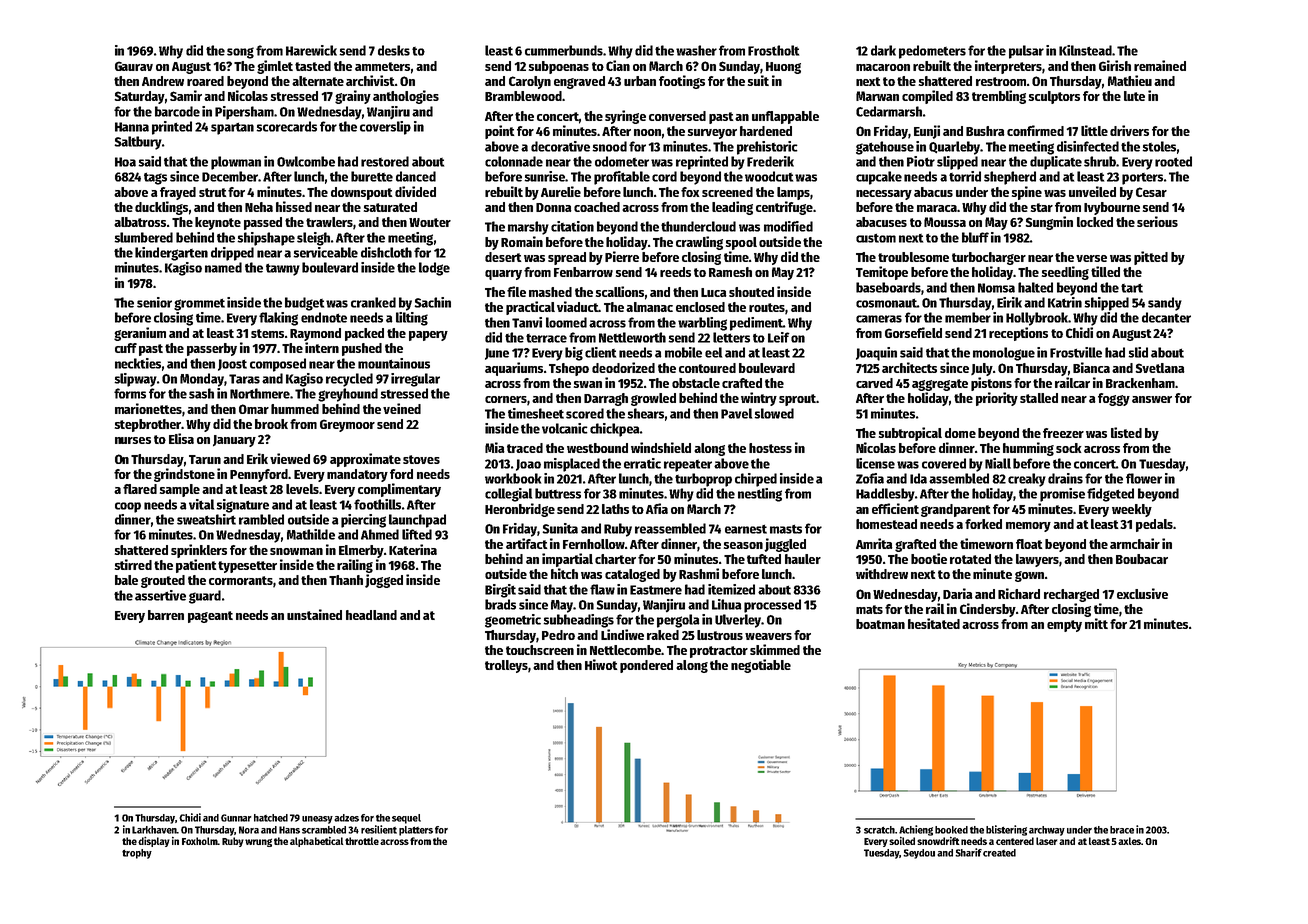 Image resolution: width=1308 pixels, height=924 pixels. I want to click on stirred, so click(133, 564).
